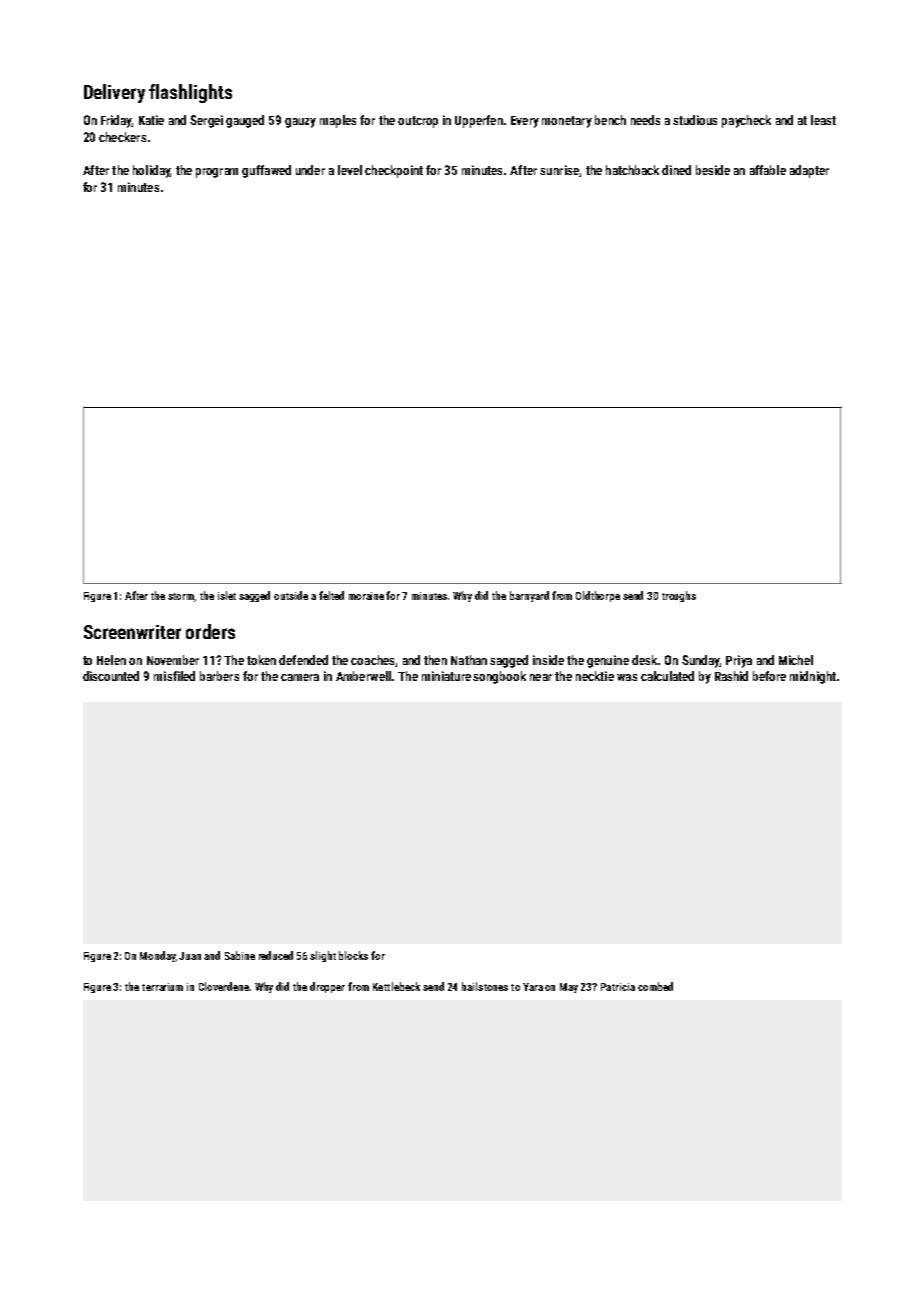  What do you see at coordinates (158, 956) in the screenshot?
I see `Monday` at bounding box center [158, 956].
